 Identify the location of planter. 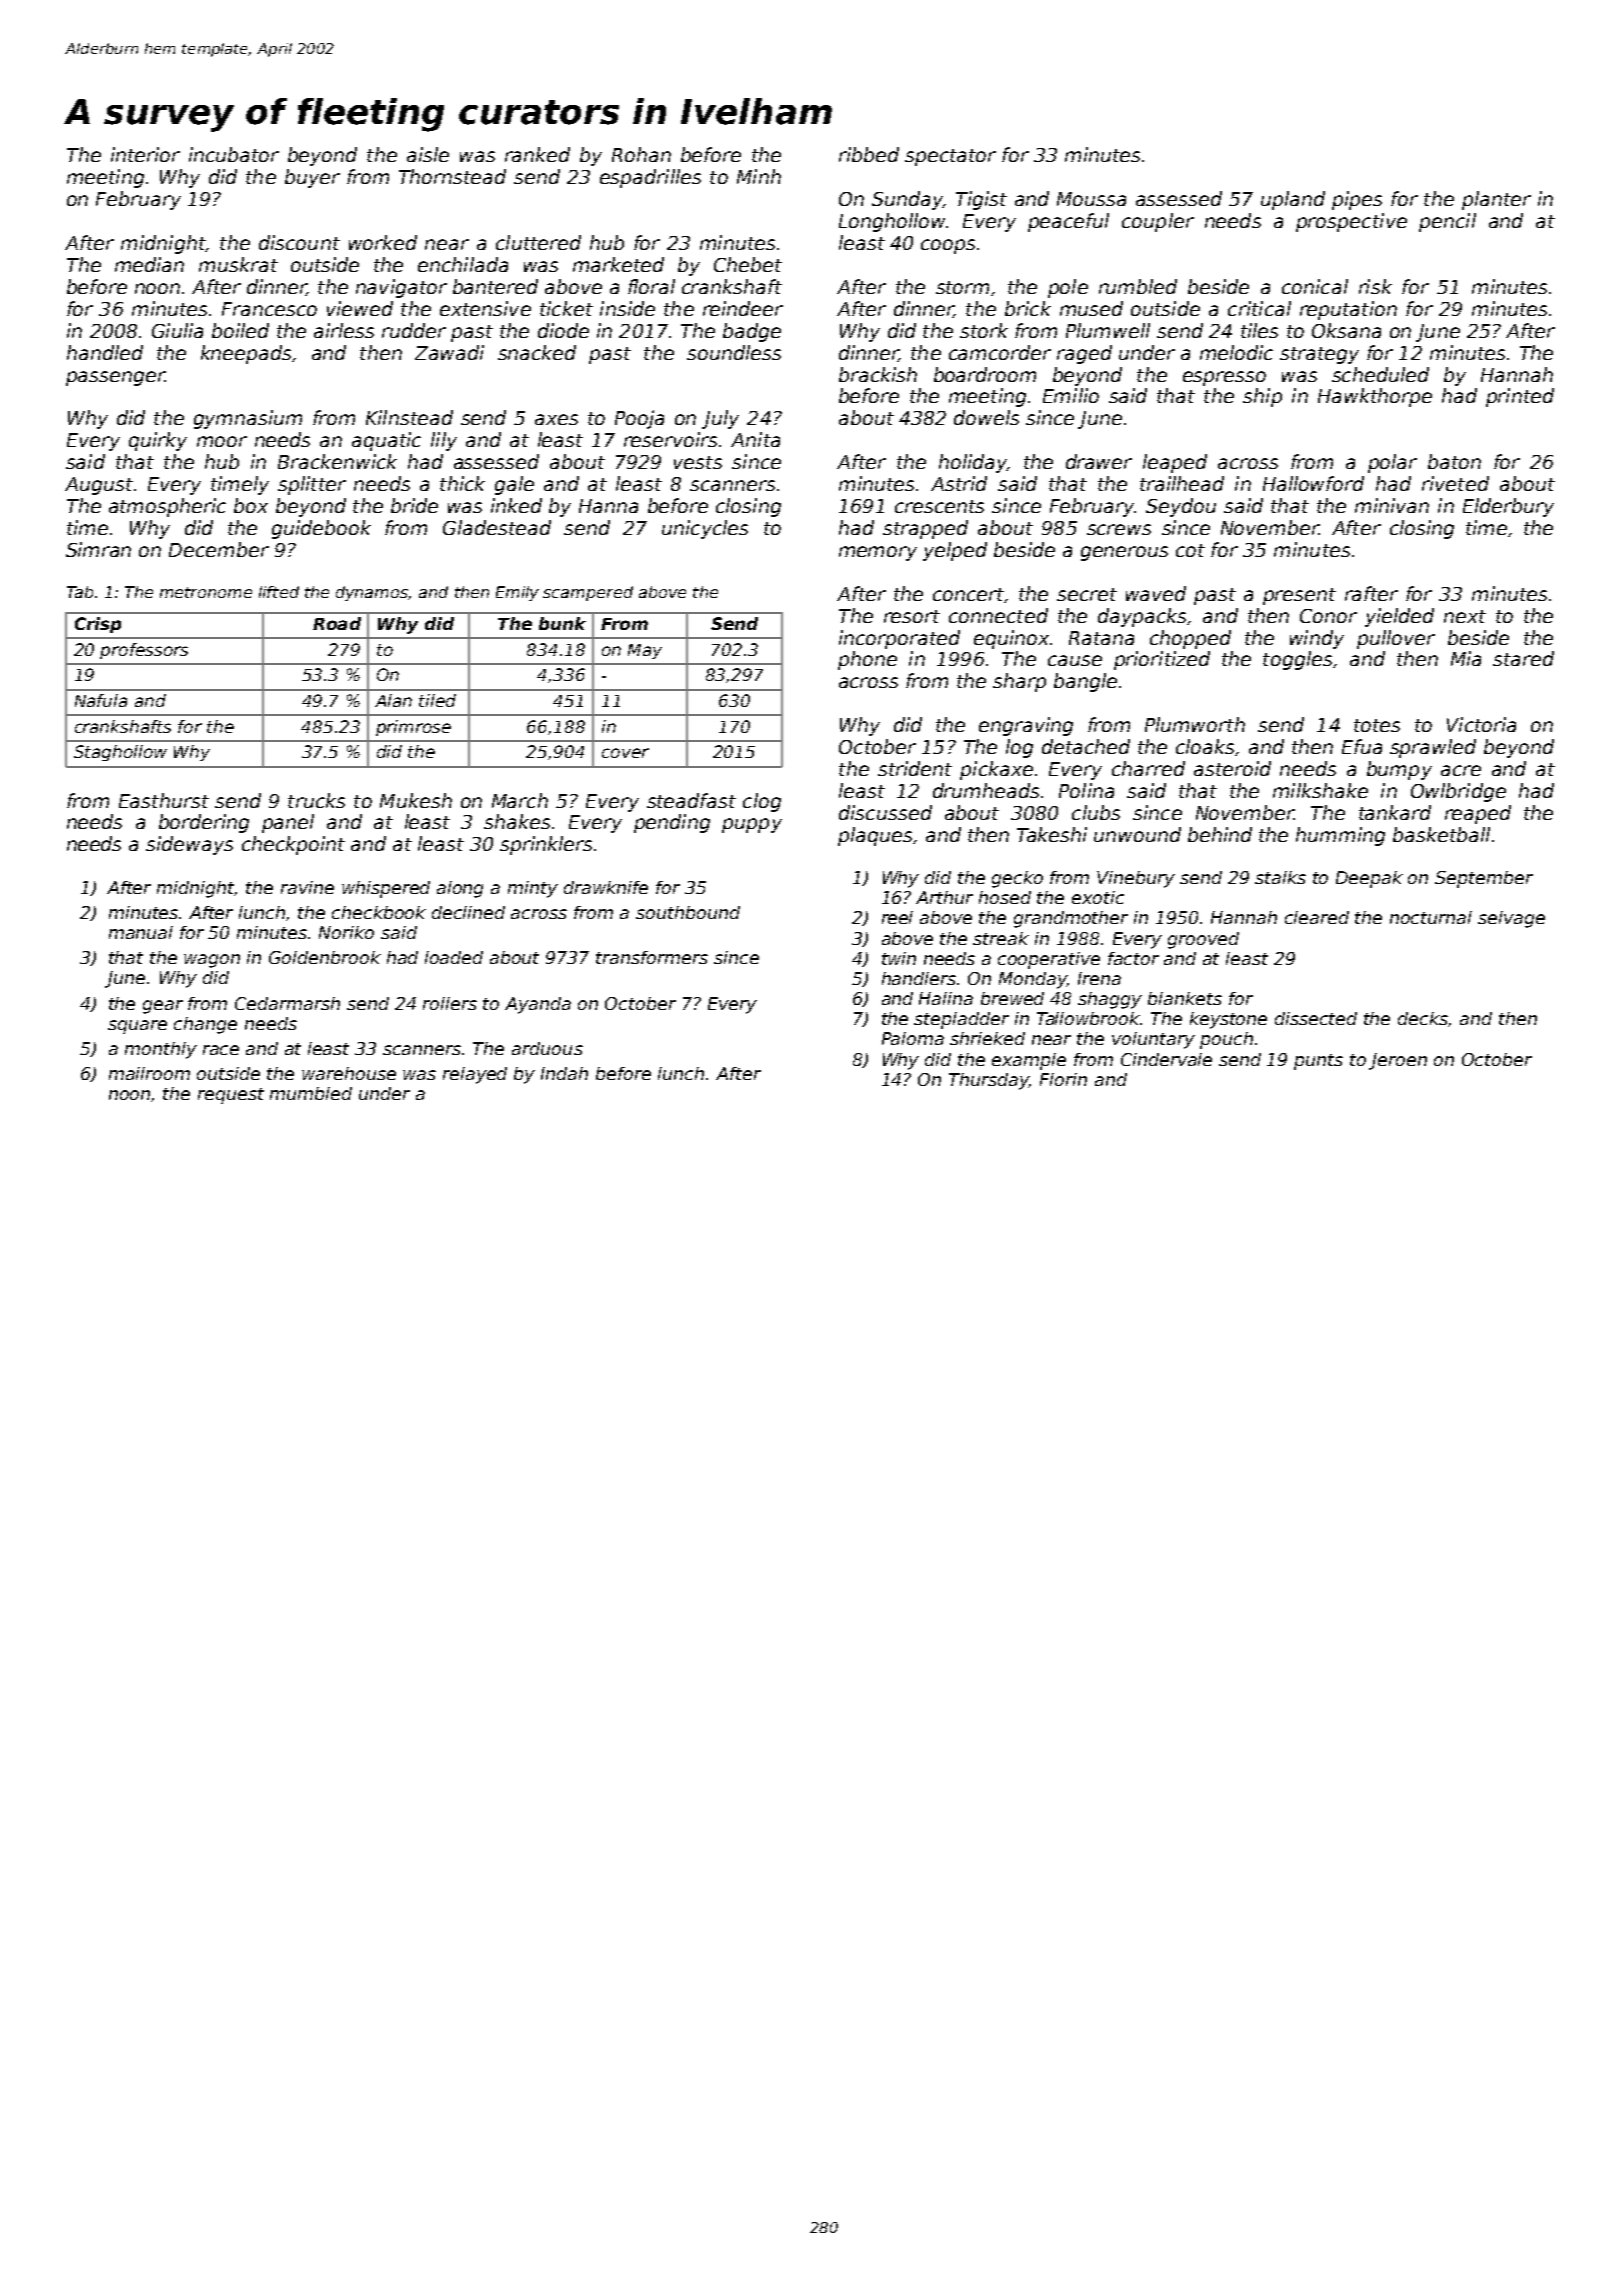
(1496, 200).
